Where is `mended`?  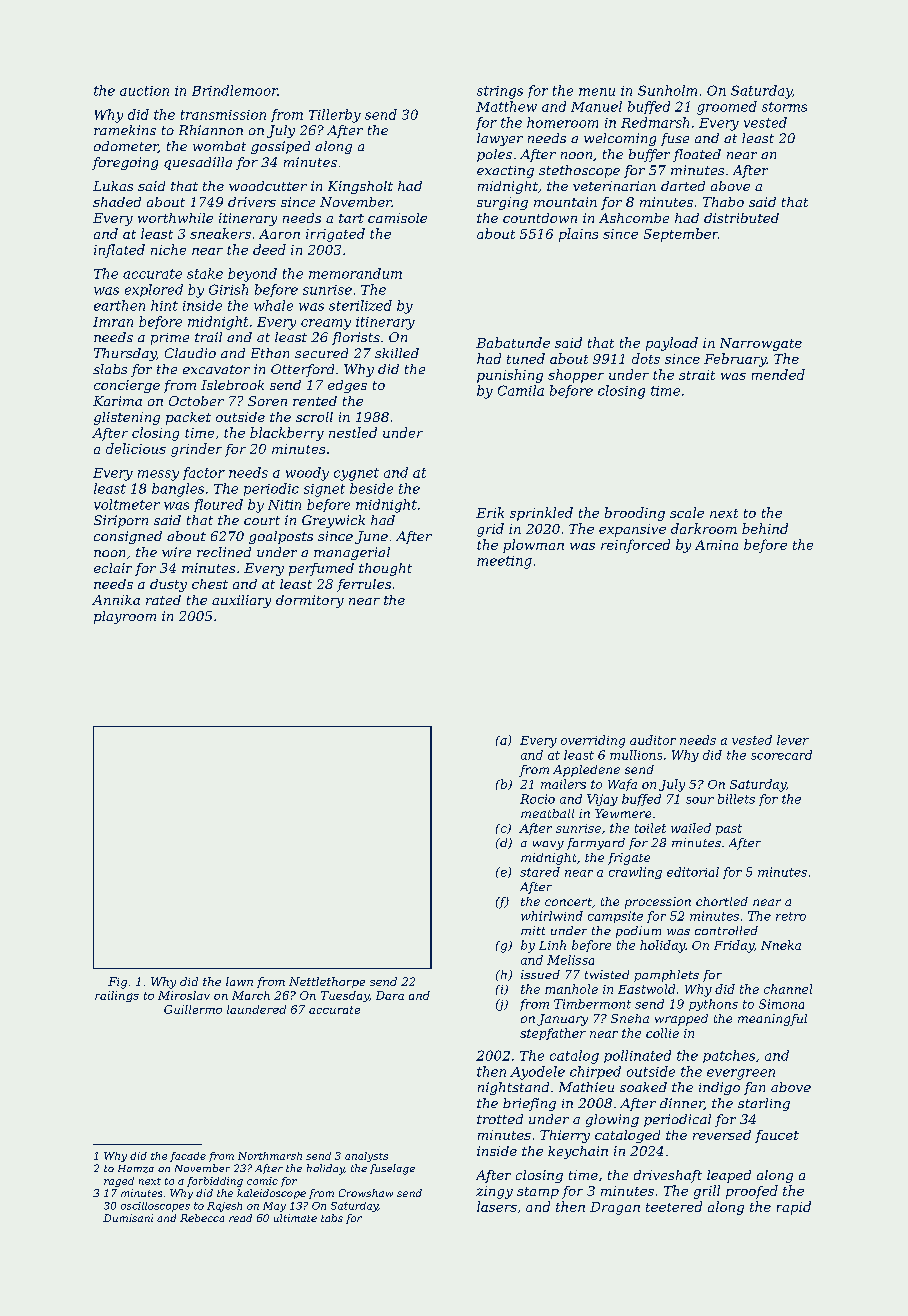 mended is located at coordinates (778, 374).
